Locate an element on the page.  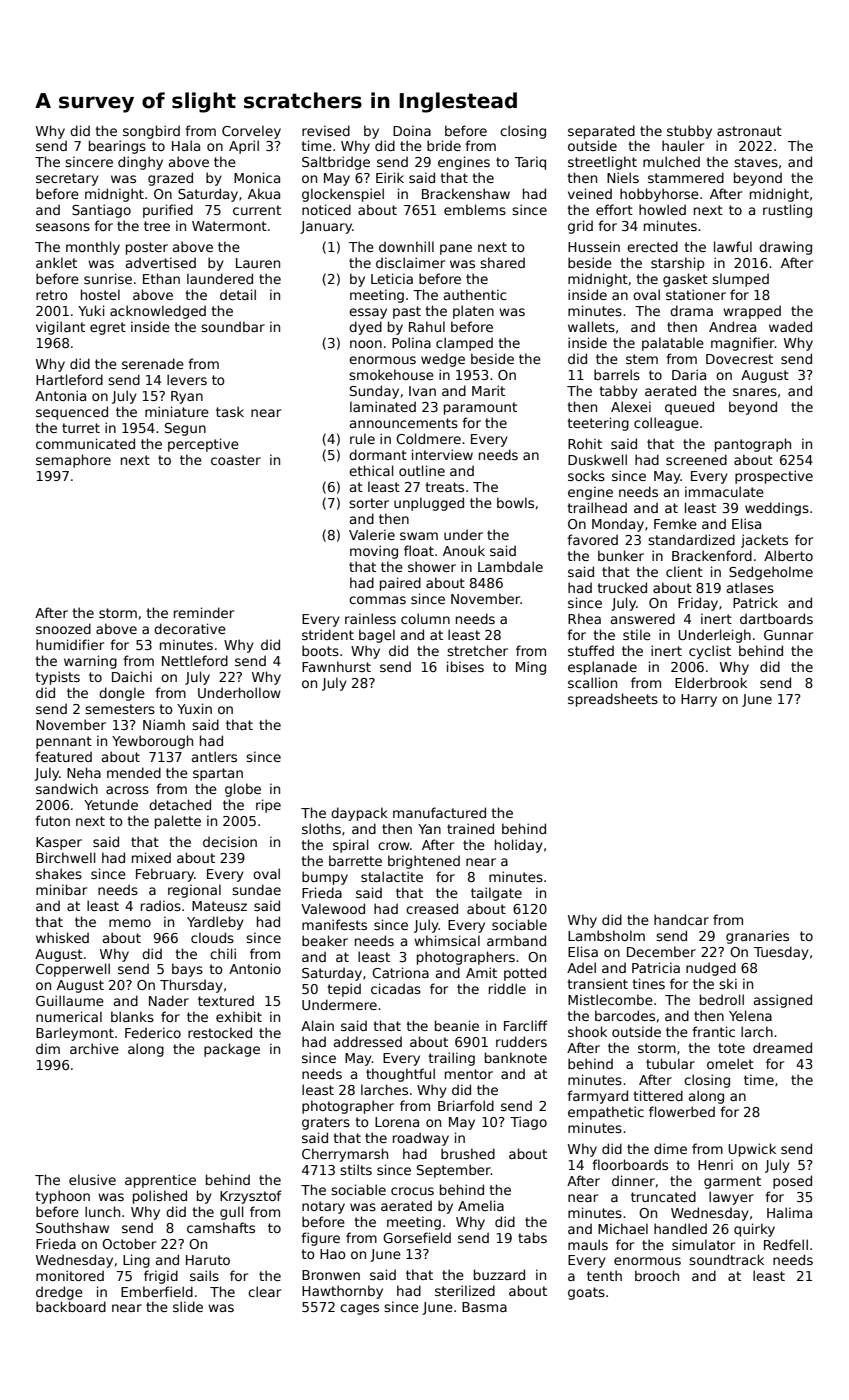
bagel is located at coordinates (377, 636).
